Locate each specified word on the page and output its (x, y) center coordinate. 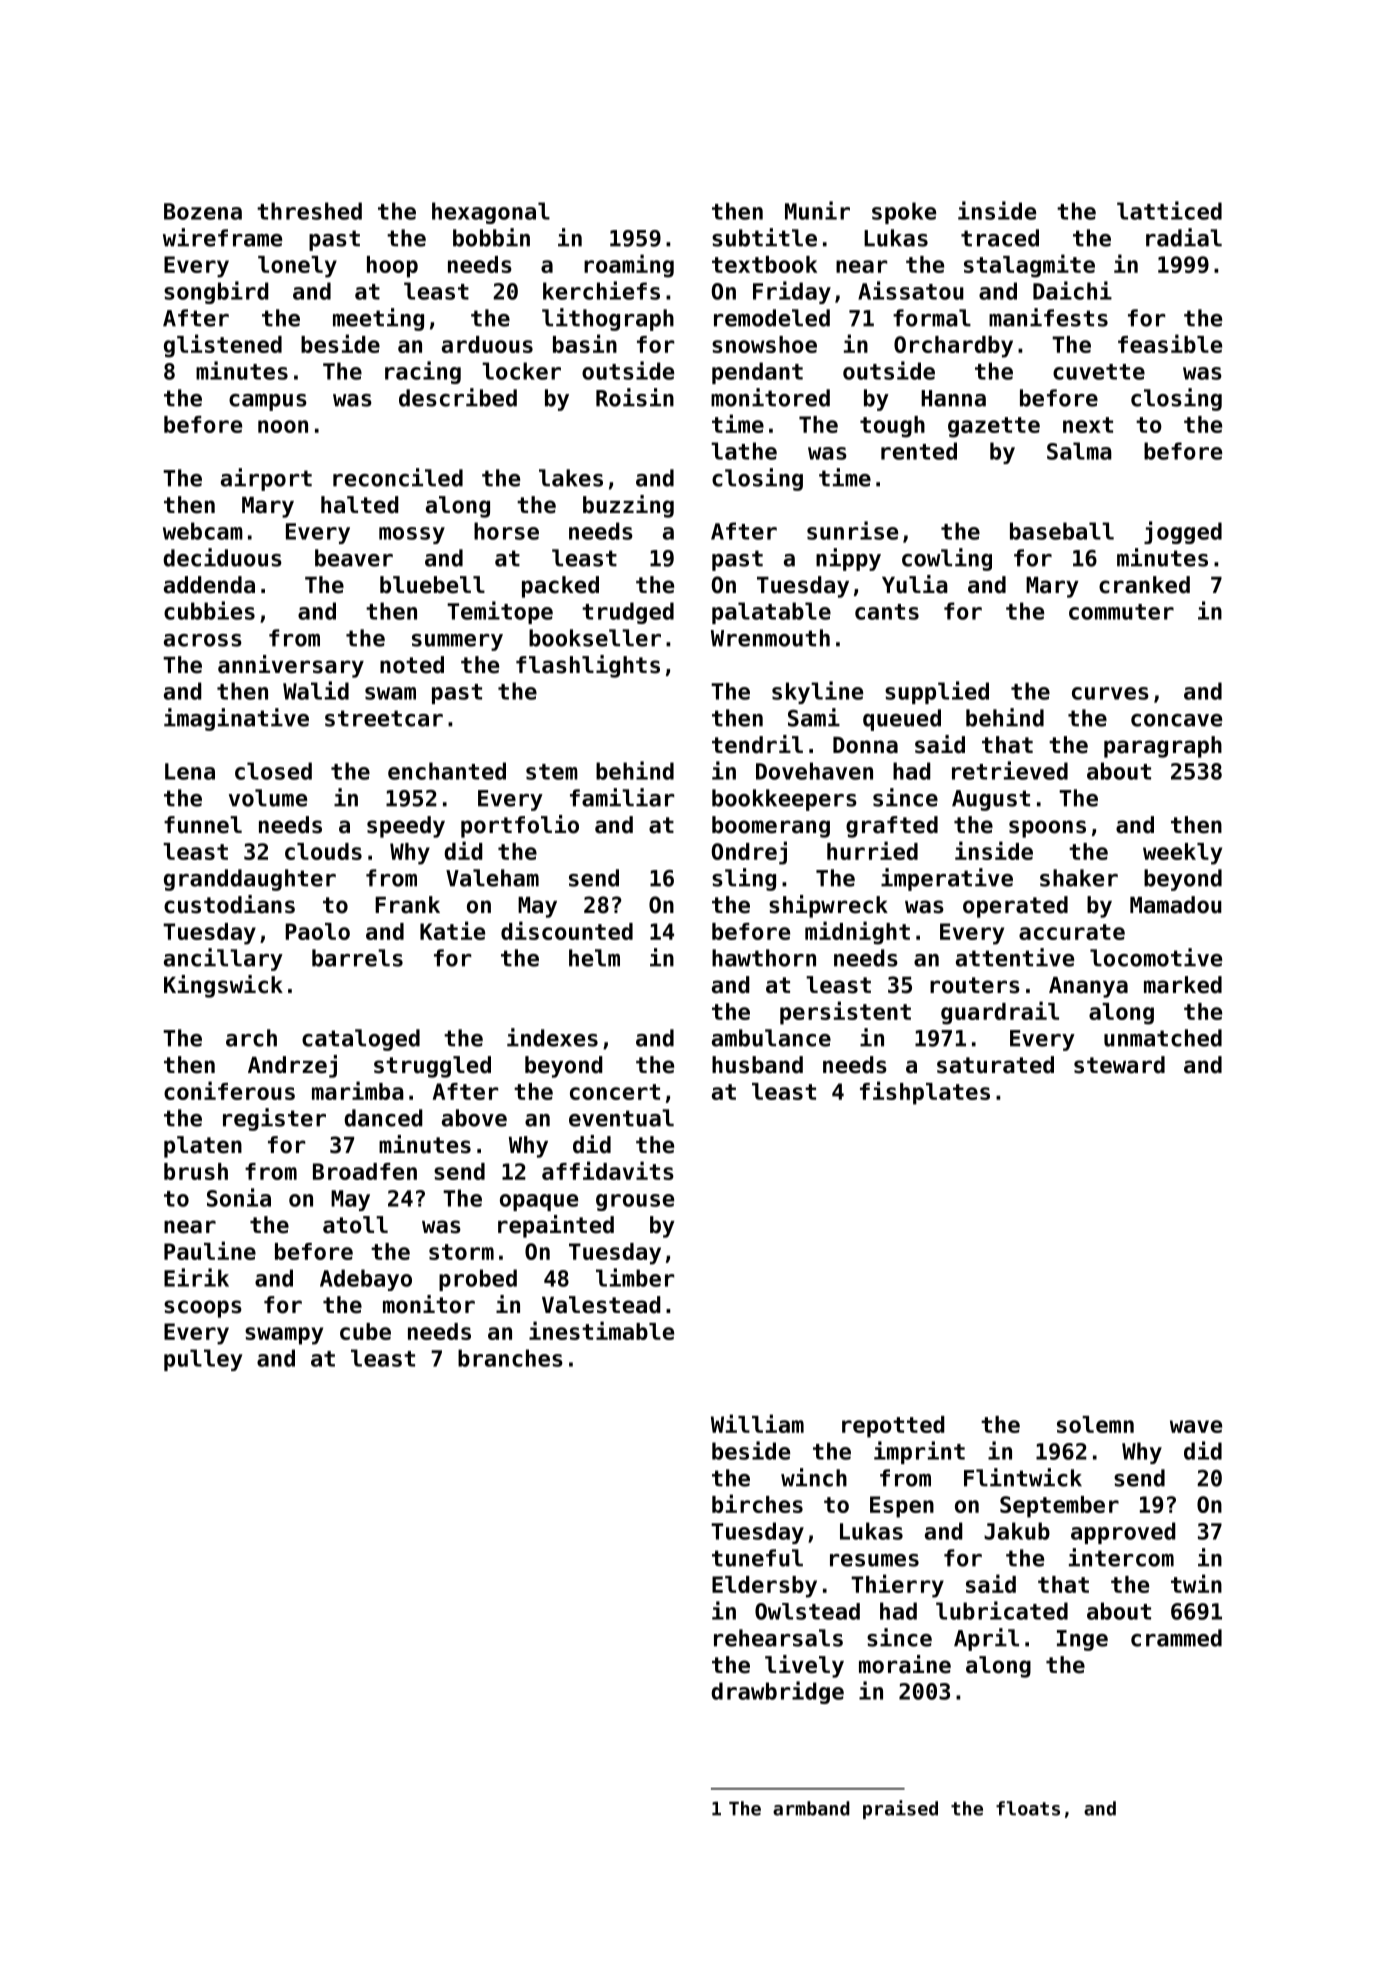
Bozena (203, 211)
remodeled (772, 318)
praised (900, 1809)
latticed (1169, 210)
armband (811, 1808)
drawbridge (777, 1692)
